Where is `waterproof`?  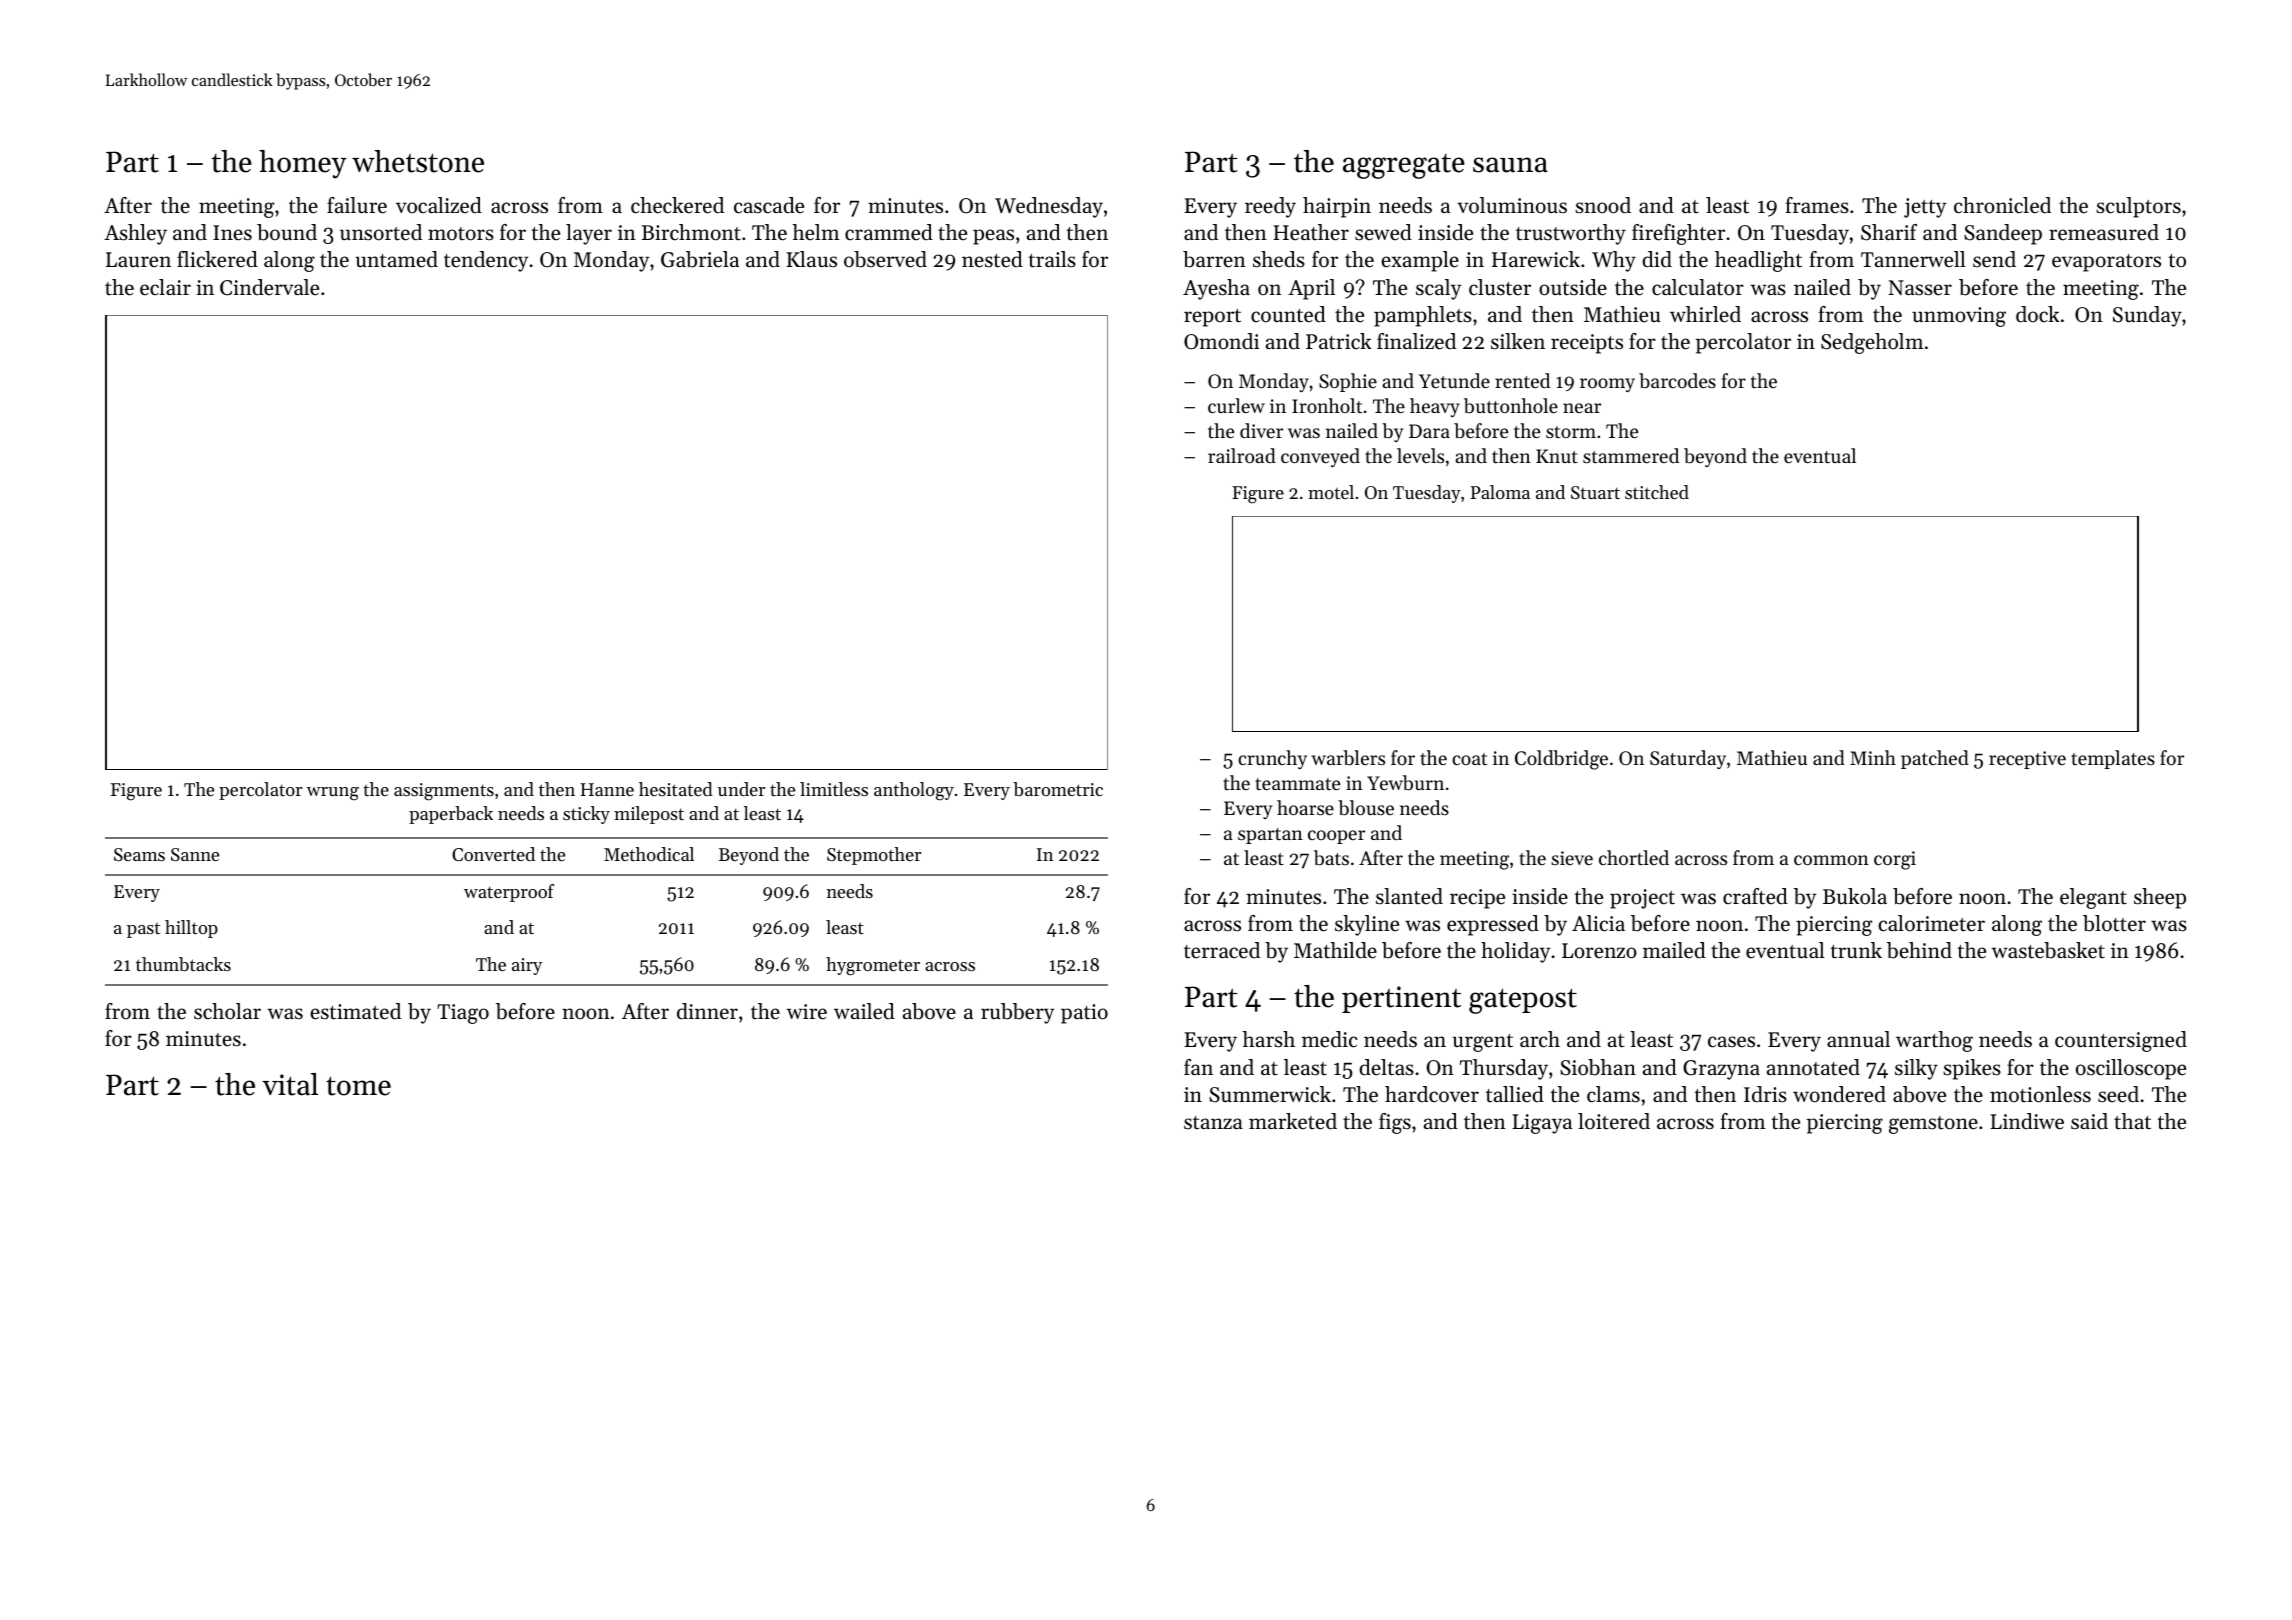 waterproof is located at coordinates (509, 893).
